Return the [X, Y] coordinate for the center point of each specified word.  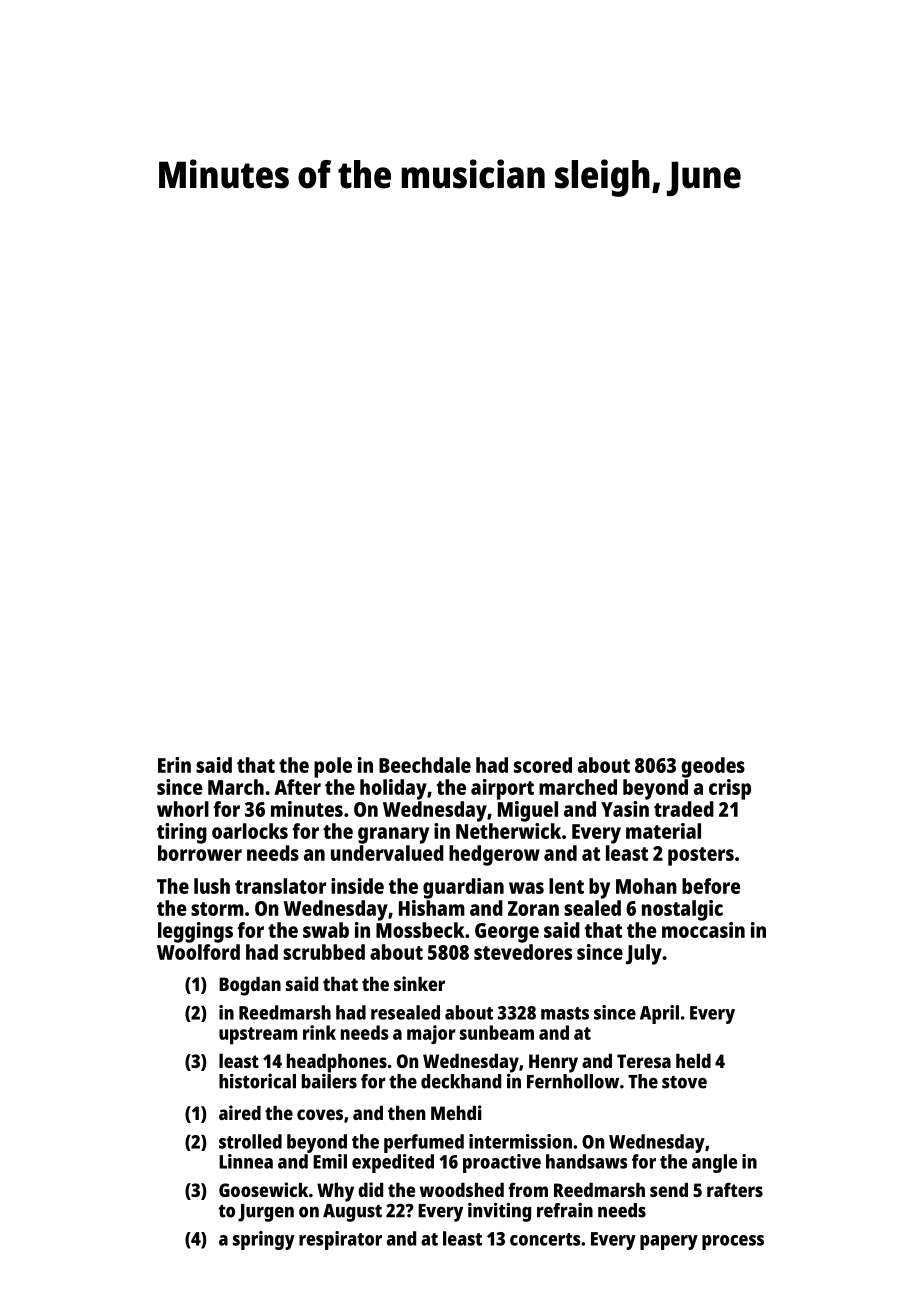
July [644, 954]
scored [543, 765]
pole [333, 767]
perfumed [424, 1143]
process [733, 1242]
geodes [713, 767]
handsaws [587, 1161]
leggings [195, 932]
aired [240, 1112]
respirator [340, 1240]
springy [264, 1240]
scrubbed [324, 952]
